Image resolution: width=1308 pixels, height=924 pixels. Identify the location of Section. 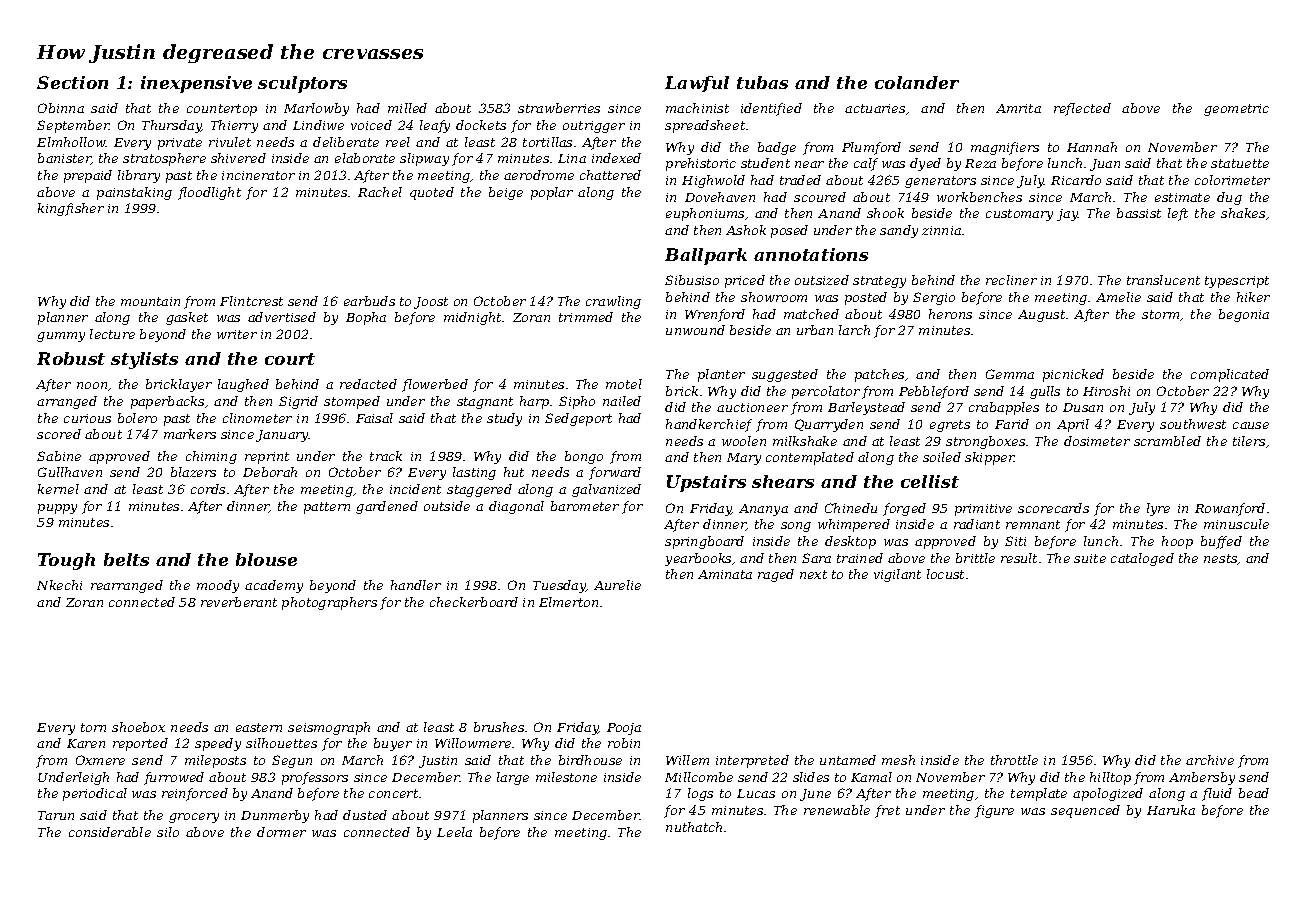
(72, 82).
